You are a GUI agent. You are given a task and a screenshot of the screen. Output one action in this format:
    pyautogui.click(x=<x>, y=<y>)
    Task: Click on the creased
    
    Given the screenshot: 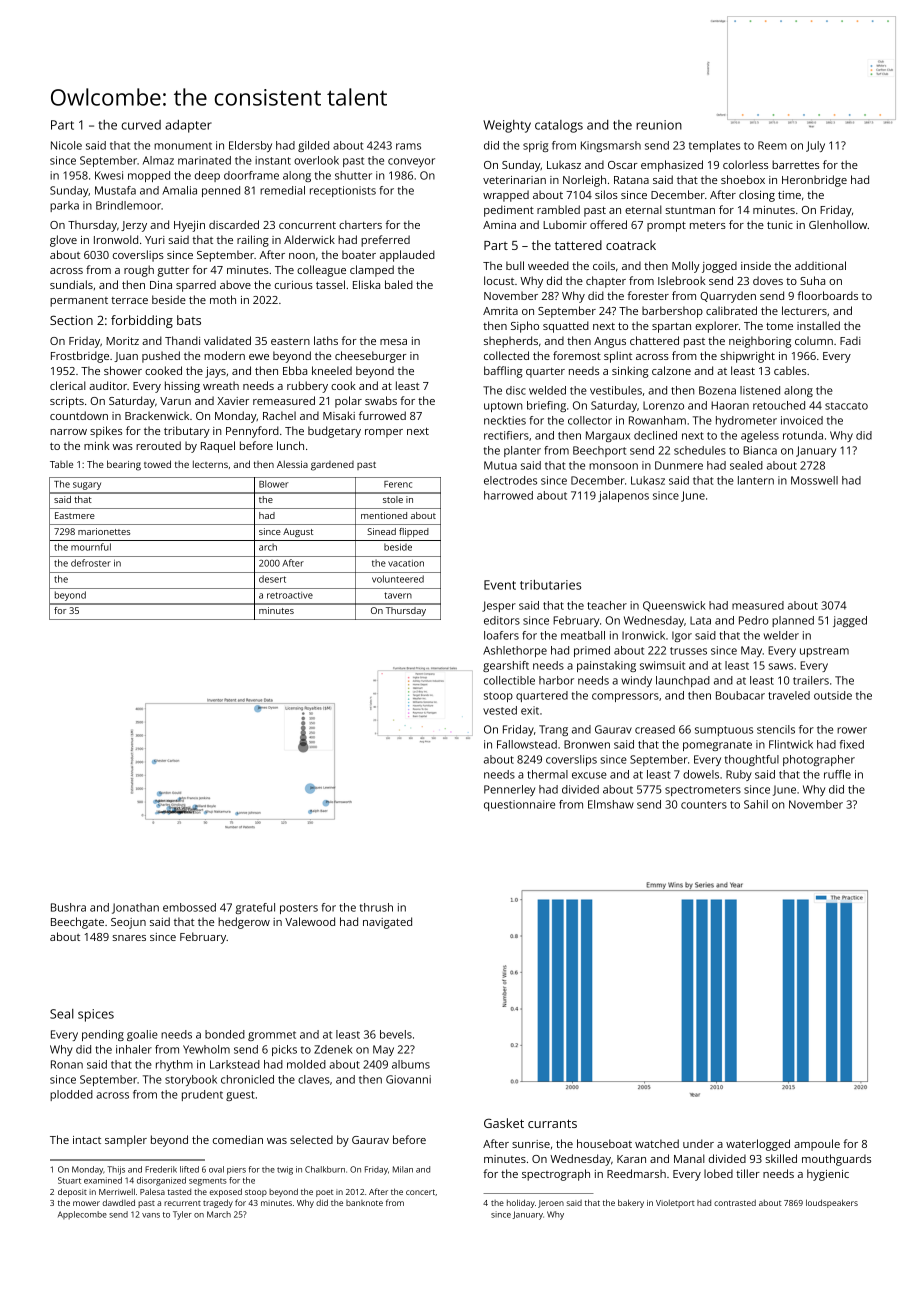 What is the action you would take?
    pyautogui.click(x=655, y=729)
